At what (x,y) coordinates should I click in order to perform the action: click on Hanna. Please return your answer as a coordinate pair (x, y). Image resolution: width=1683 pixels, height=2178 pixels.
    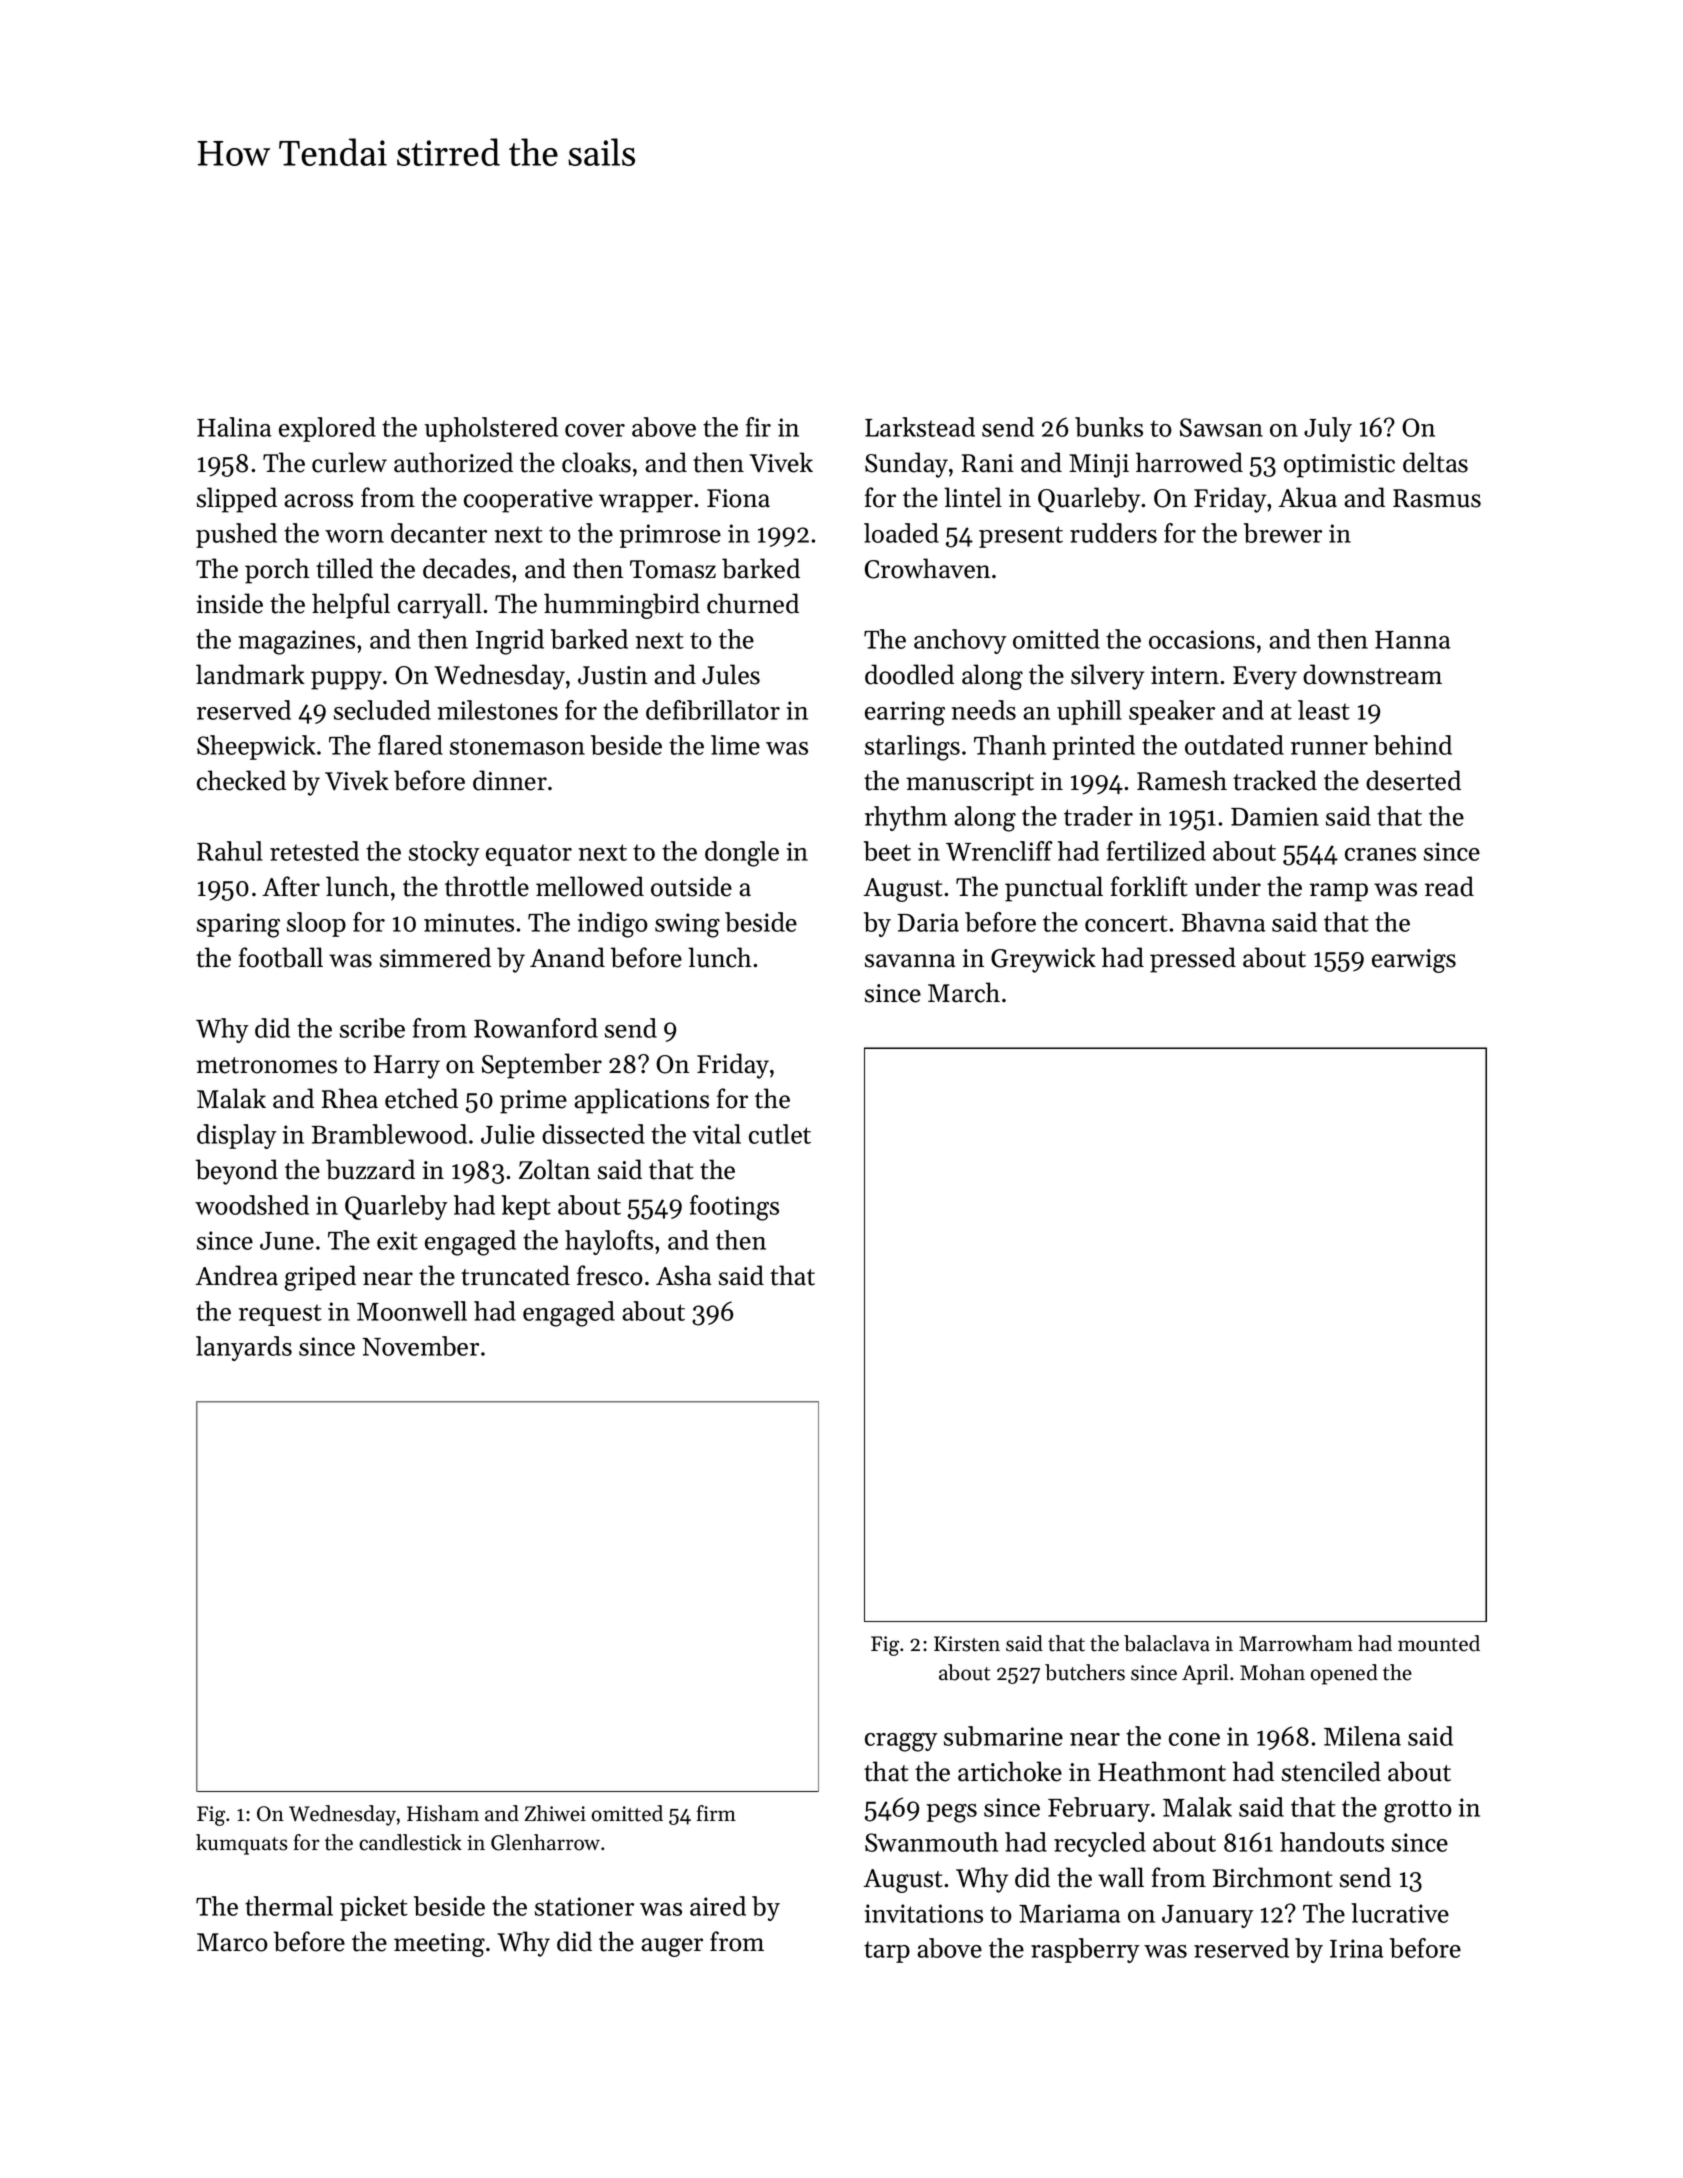
    Looking at the image, I should click on (1412, 640).
